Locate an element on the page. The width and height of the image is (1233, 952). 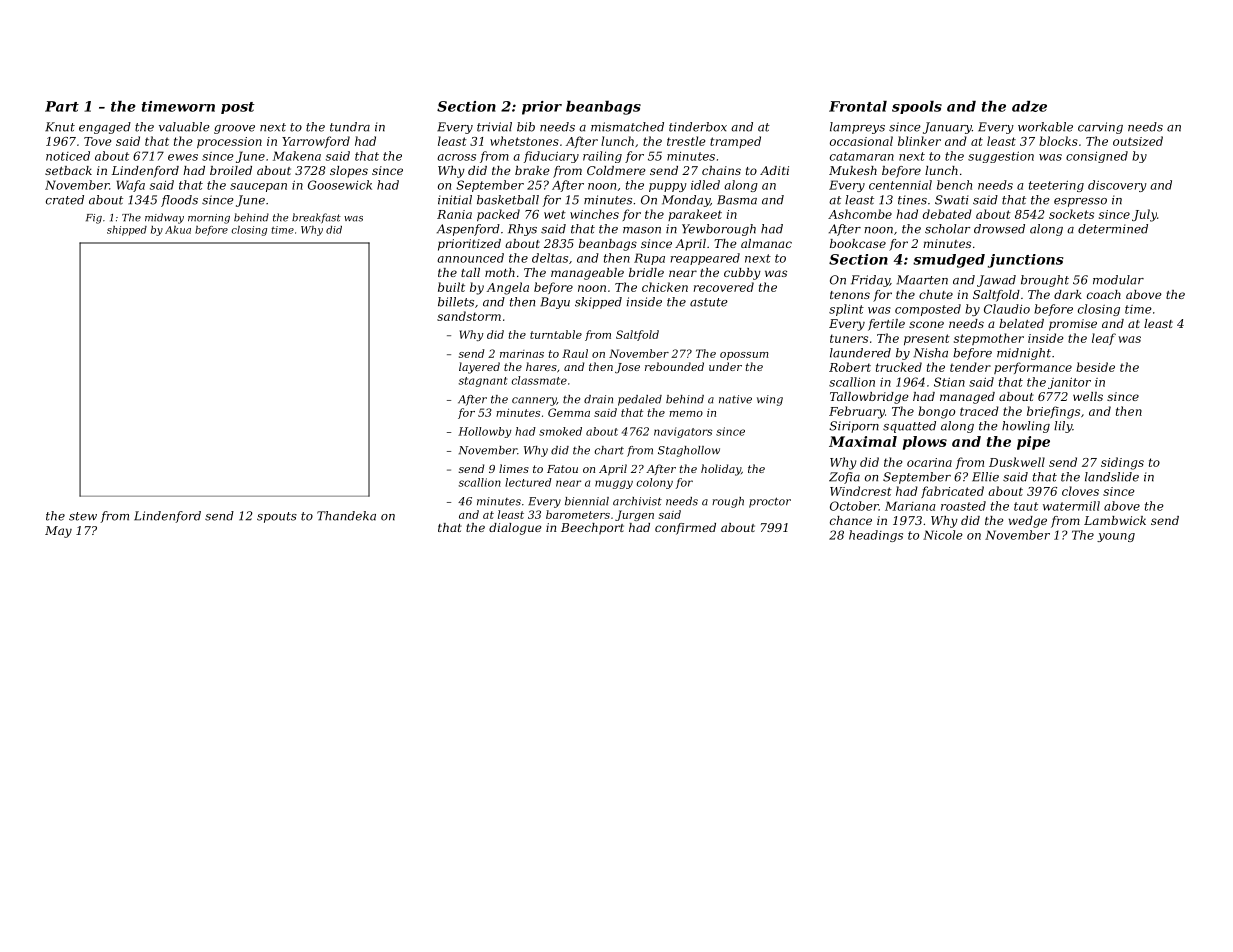
Basma is located at coordinates (737, 200).
